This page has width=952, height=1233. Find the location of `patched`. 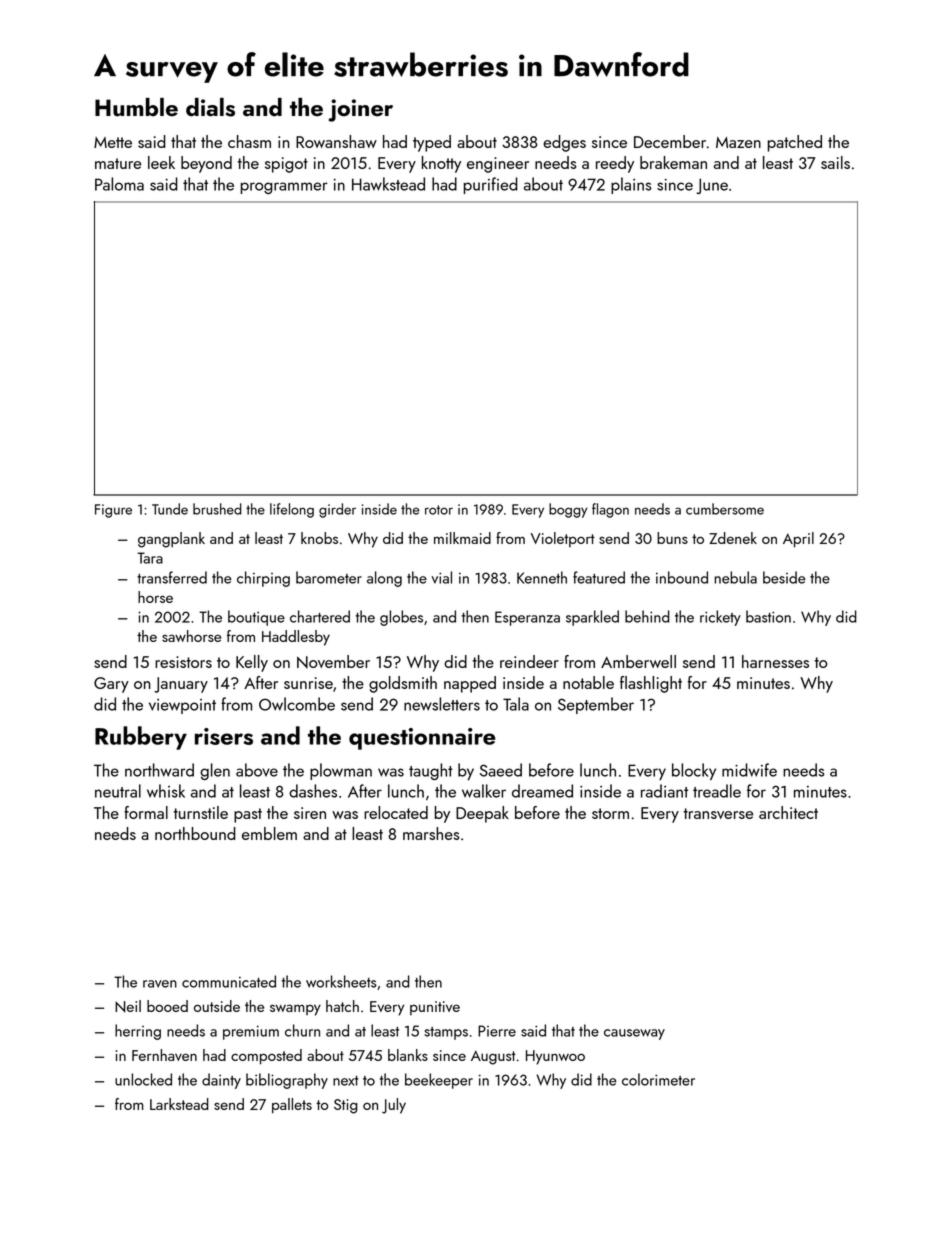

patched is located at coordinates (795, 143).
